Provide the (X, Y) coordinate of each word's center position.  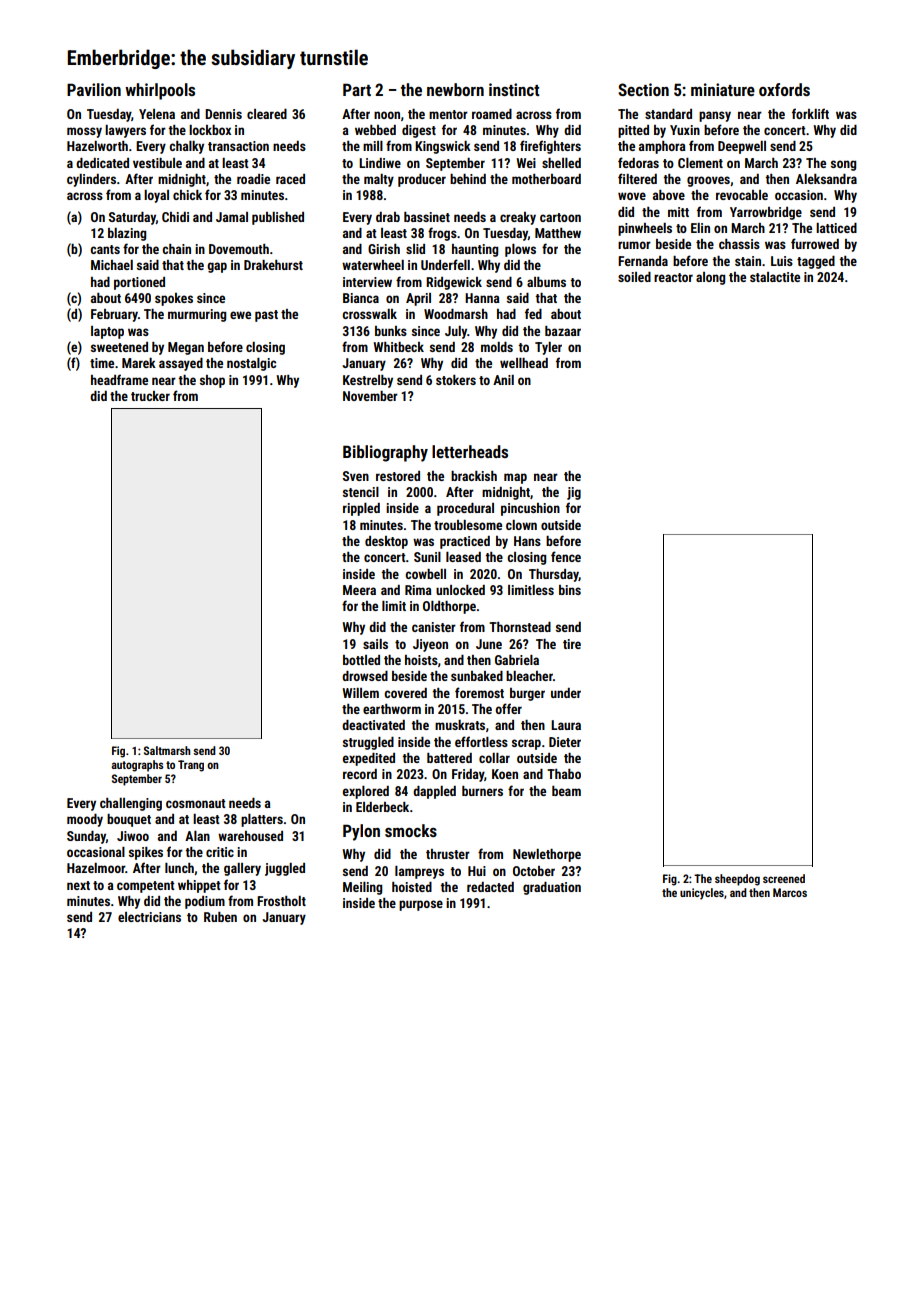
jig (574, 493)
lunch (179, 868)
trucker (150, 396)
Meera (359, 590)
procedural (465, 509)
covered (405, 693)
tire (572, 644)
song (843, 165)
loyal (156, 196)
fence (566, 556)
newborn (455, 89)
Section (643, 89)
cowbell (425, 574)
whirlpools (160, 91)
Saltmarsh (167, 750)
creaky (518, 218)
